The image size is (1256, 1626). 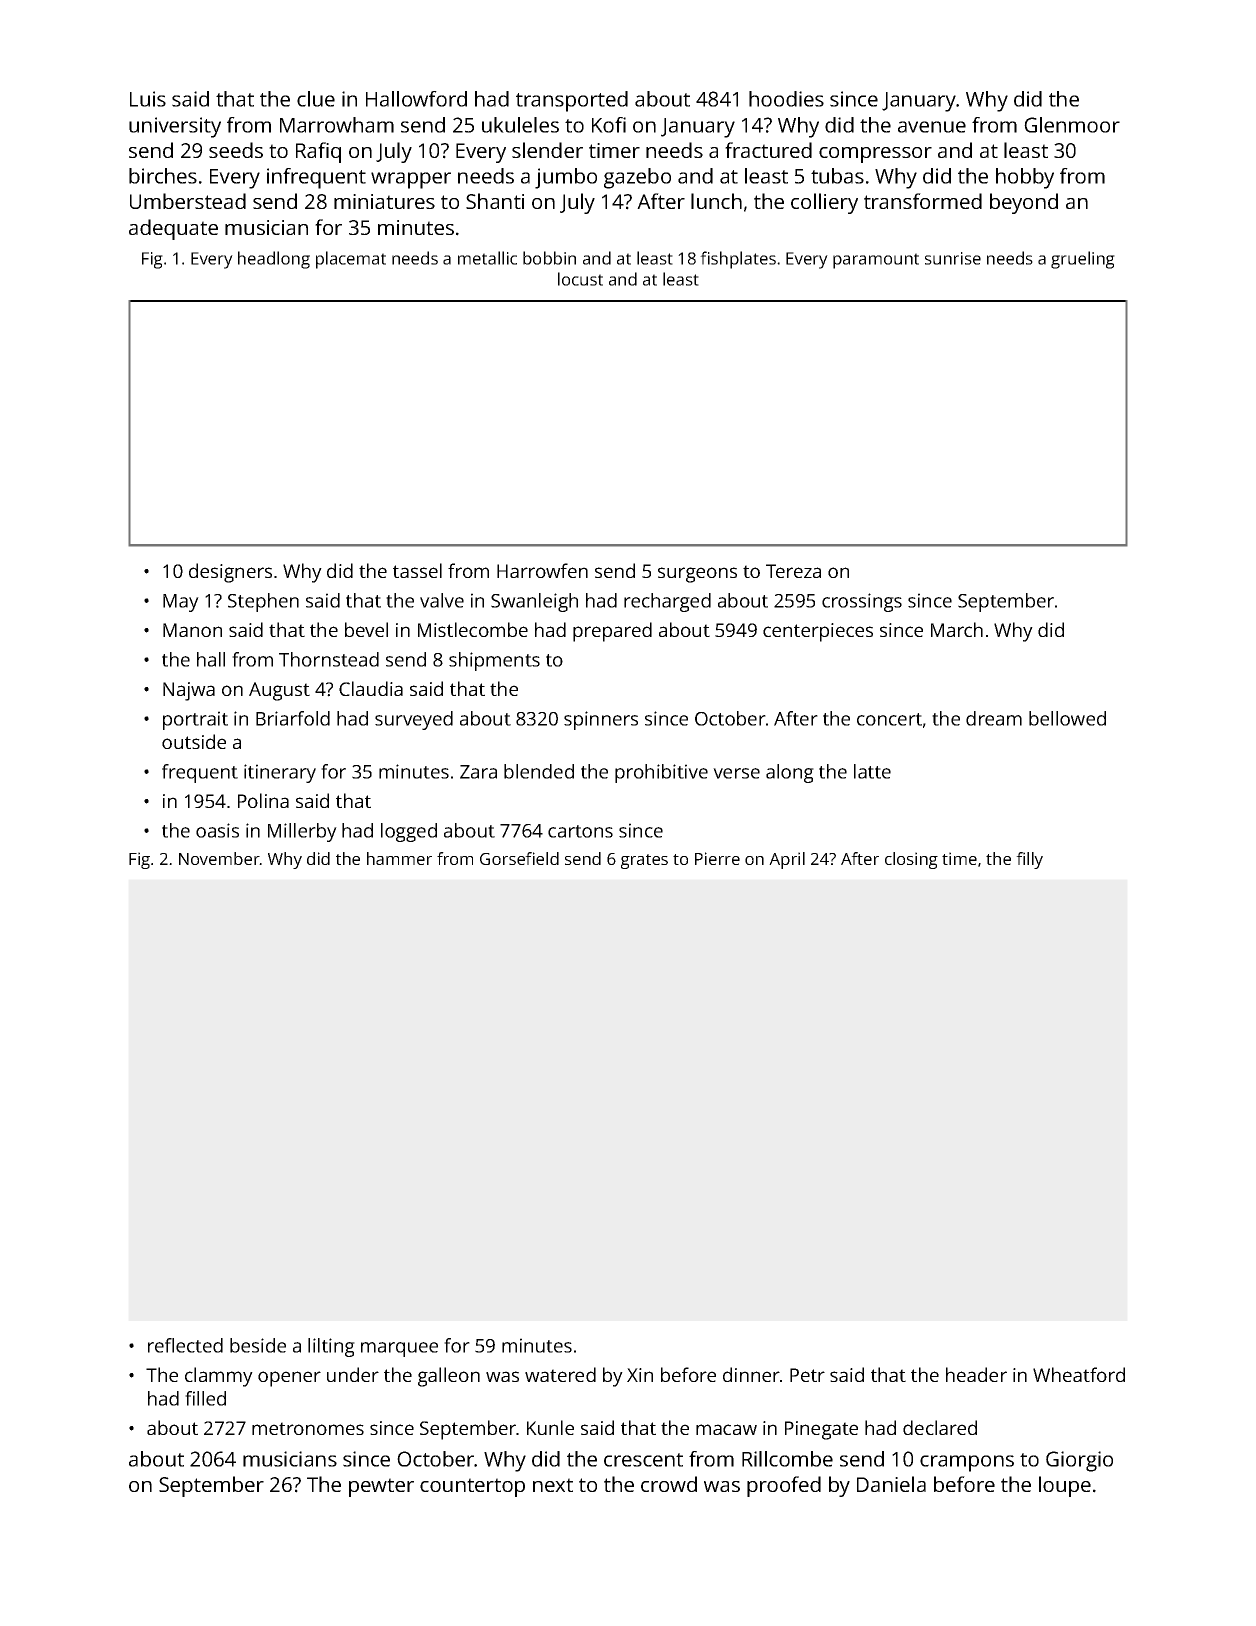 What do you see at coordinates (669, 1484) in the page?
I see `crowd` at bounding box center [669, 1484].
